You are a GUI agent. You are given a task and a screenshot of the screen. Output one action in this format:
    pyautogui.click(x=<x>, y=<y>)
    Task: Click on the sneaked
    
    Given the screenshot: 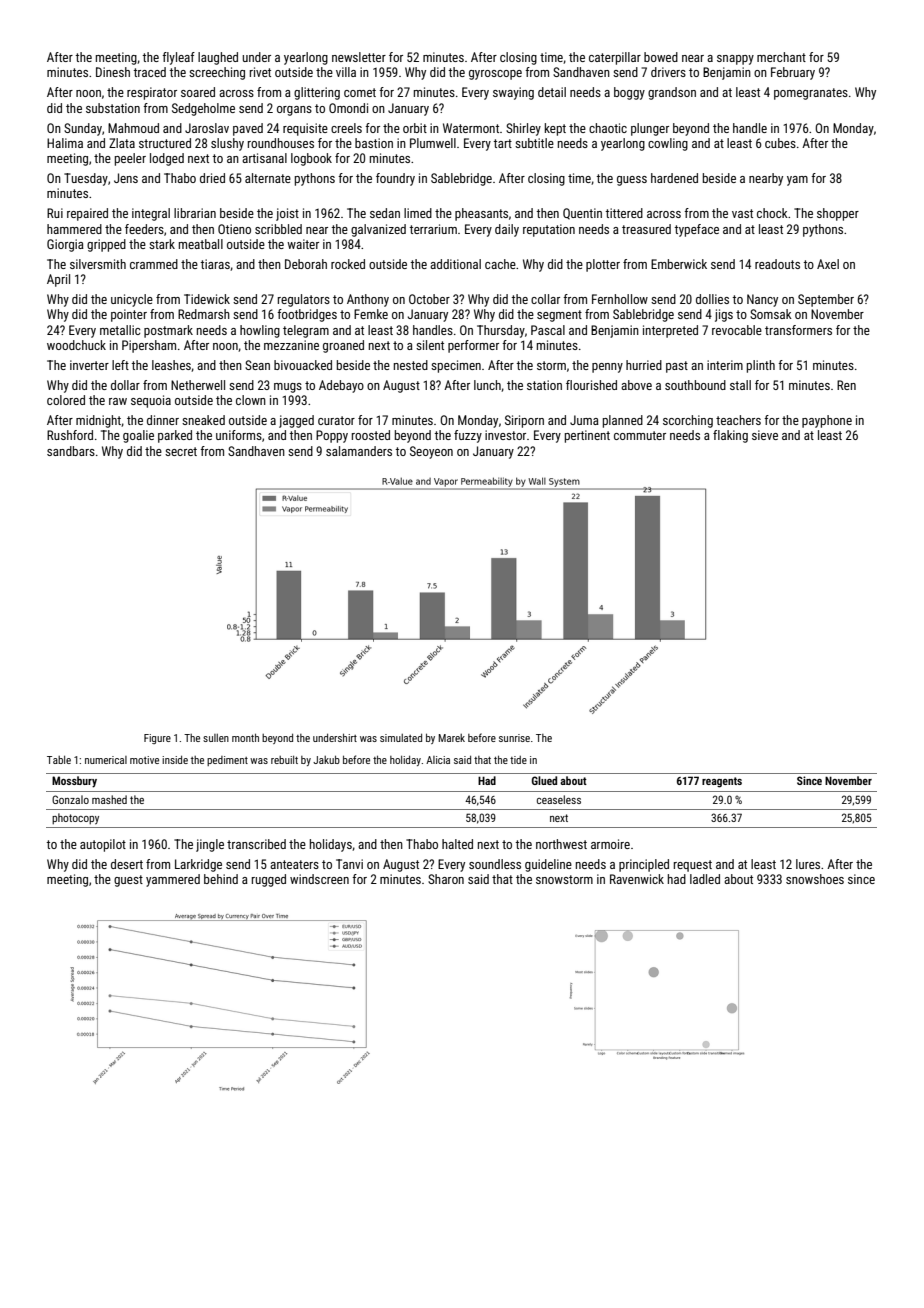 What is the action you would take?
    pyautogui.click(x=203, y=420)
